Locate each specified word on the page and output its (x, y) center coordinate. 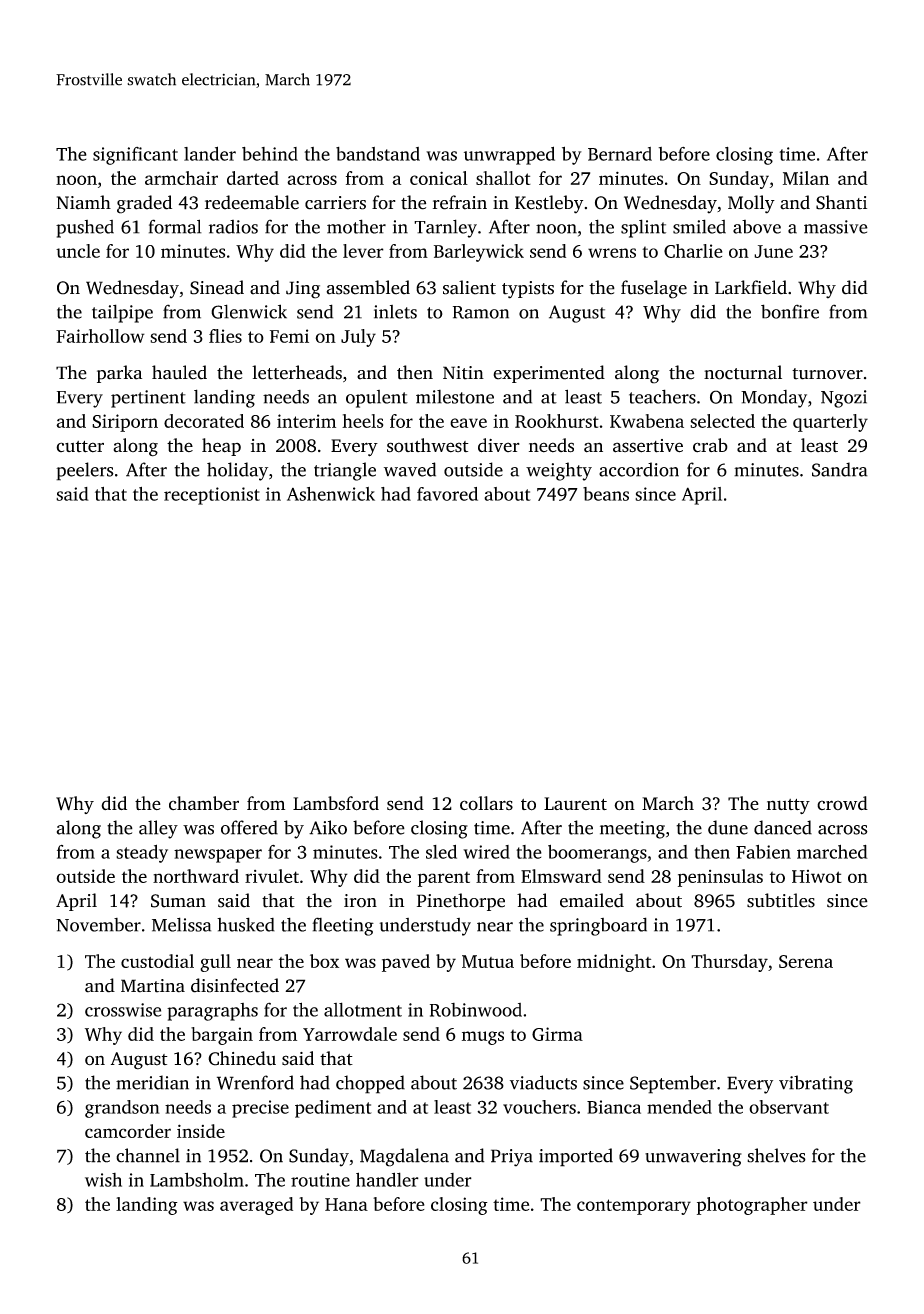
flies (225, 336)
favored (447, 494)
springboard (598, 926)
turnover (827, 374)
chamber (204, 803)
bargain (222, 1036)
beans (606, 494)
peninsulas (720, 878)
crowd (842, 803)
